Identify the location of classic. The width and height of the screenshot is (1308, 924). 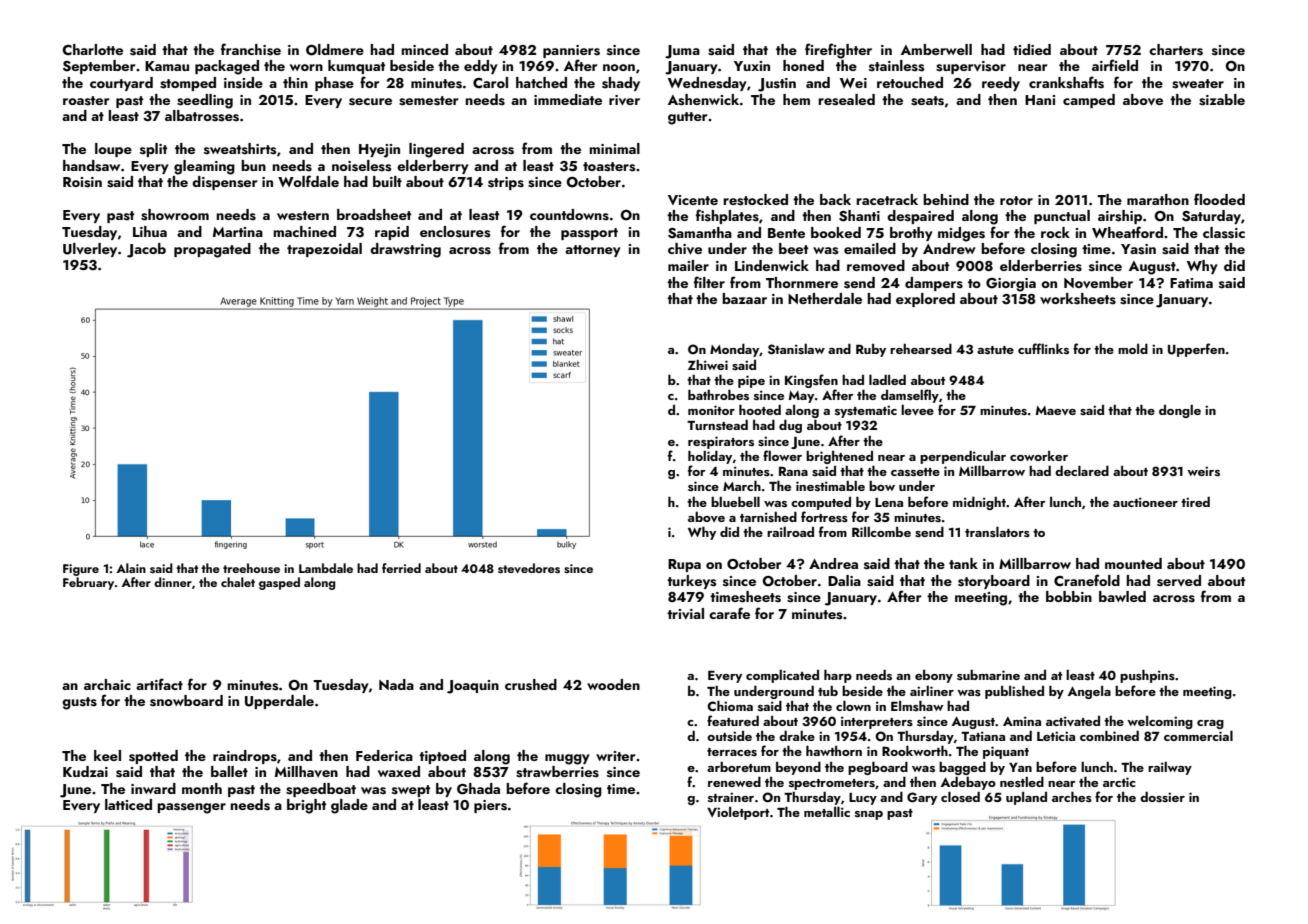
(1224, 233).
